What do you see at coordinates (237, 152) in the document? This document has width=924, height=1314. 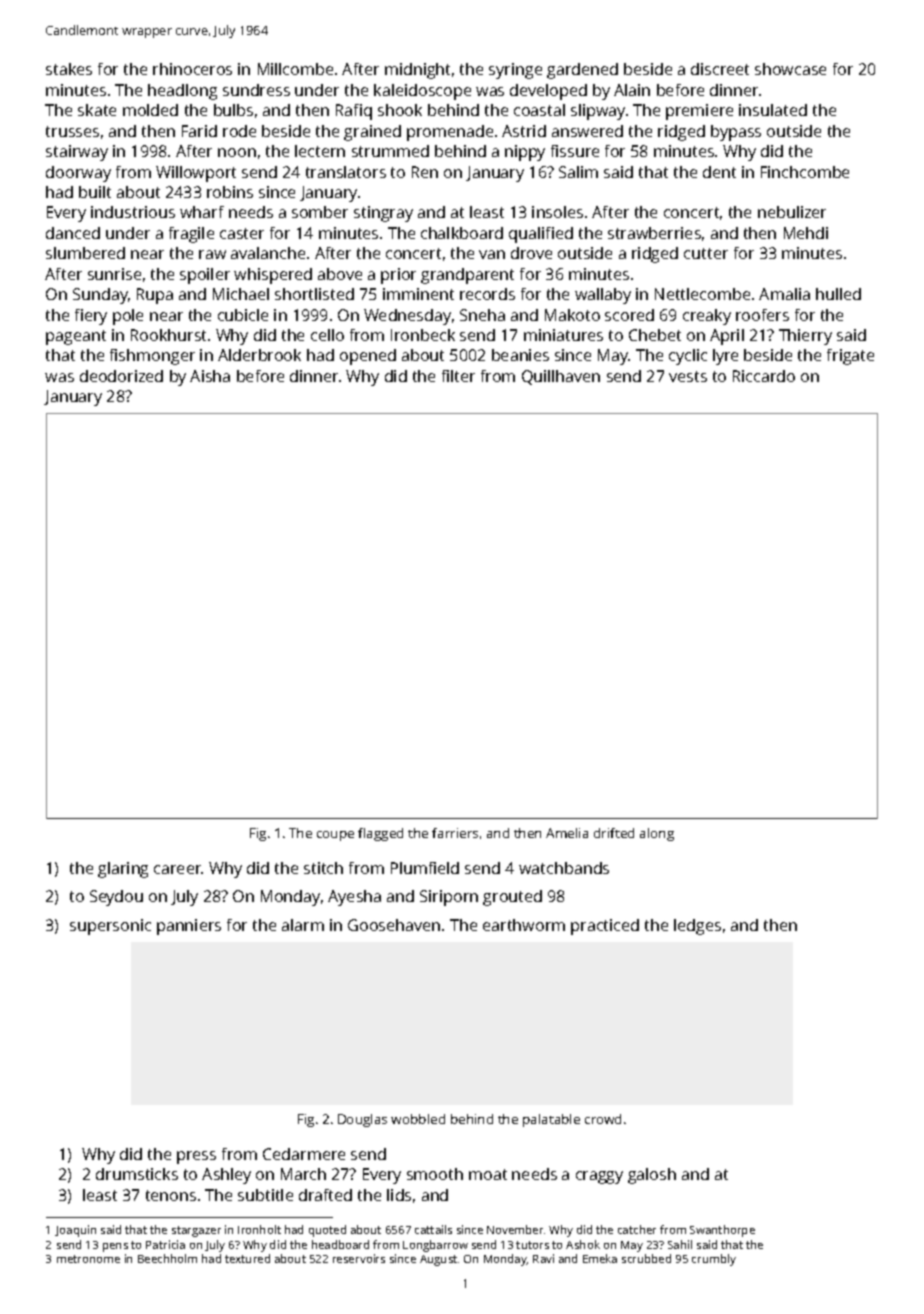 I see `noon` at bounding box center [237, 152].
